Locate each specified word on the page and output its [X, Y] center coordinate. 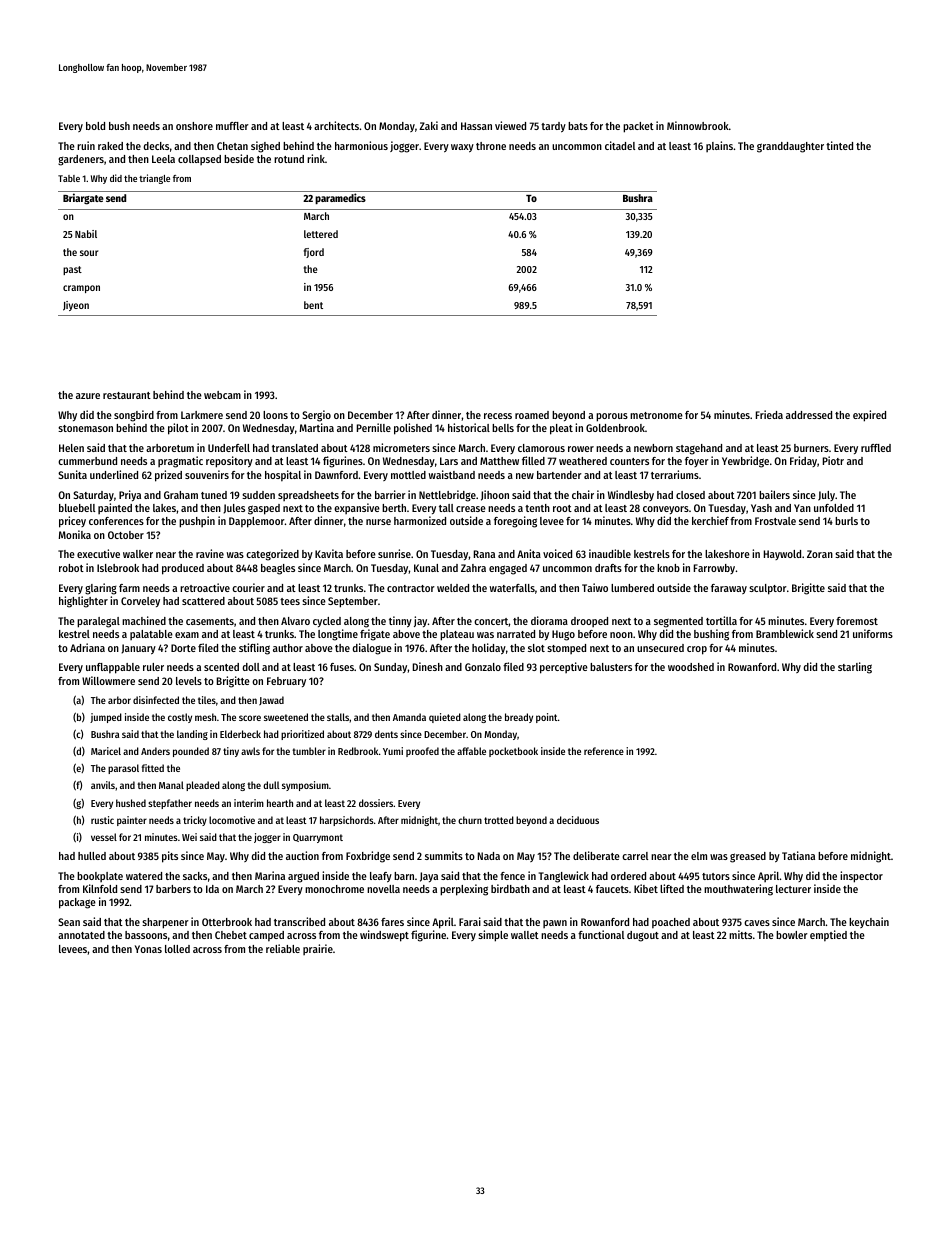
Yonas [148, 949]
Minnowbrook [698, 125]
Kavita [329, 553]
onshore [194, 126]
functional [601, 934]
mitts [740, 934]
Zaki [428, 125]
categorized [272, 555]
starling [855, 668]
